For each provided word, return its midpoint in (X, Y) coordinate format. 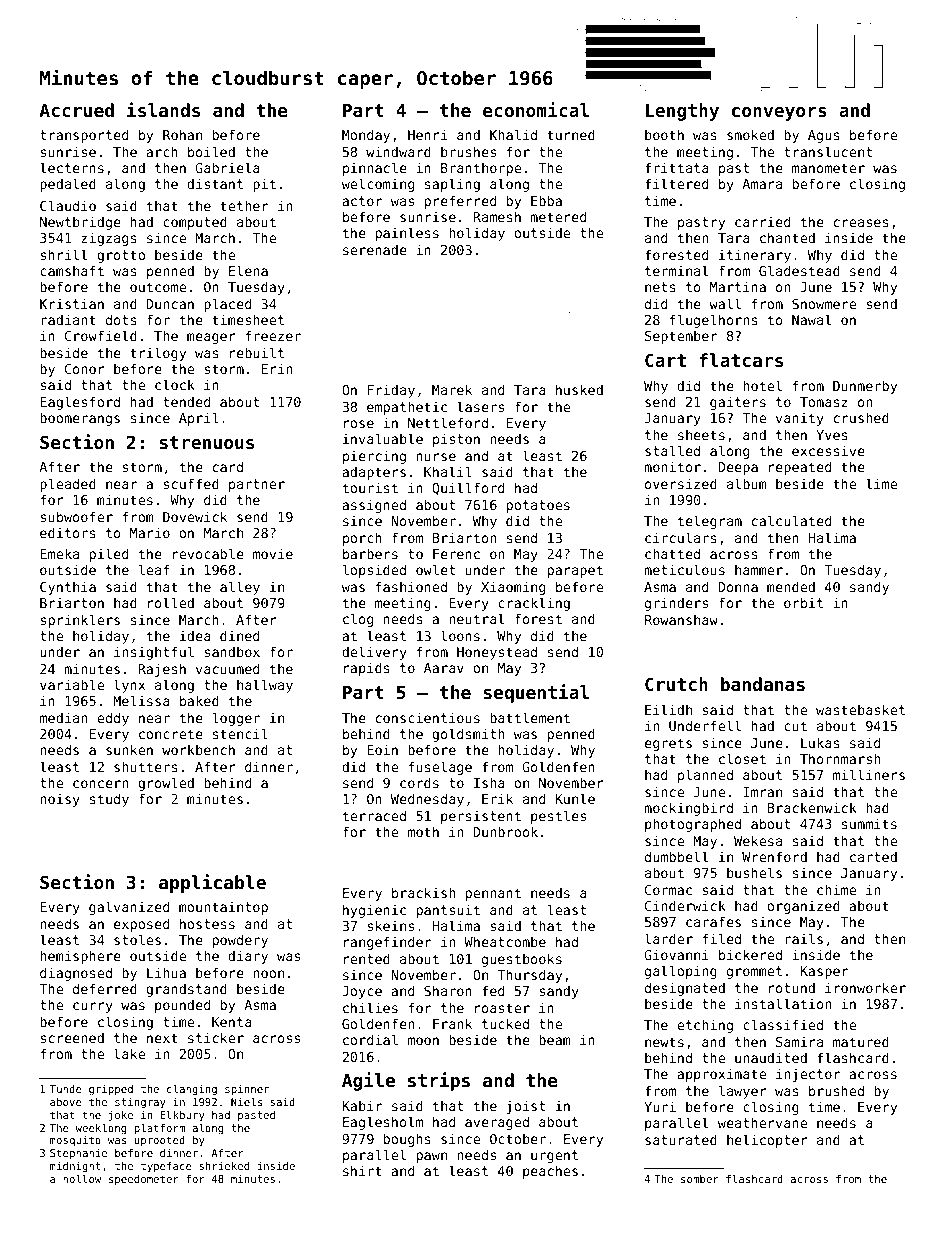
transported (84, 136)
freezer (273, 335)
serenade (375, 250)
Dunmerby (865, 387)
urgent (554, 1156)
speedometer (144, 1180)
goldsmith (468, 735)
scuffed (191, 483)
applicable (212, 883)
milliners (869, 774)
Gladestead (799, 270)
